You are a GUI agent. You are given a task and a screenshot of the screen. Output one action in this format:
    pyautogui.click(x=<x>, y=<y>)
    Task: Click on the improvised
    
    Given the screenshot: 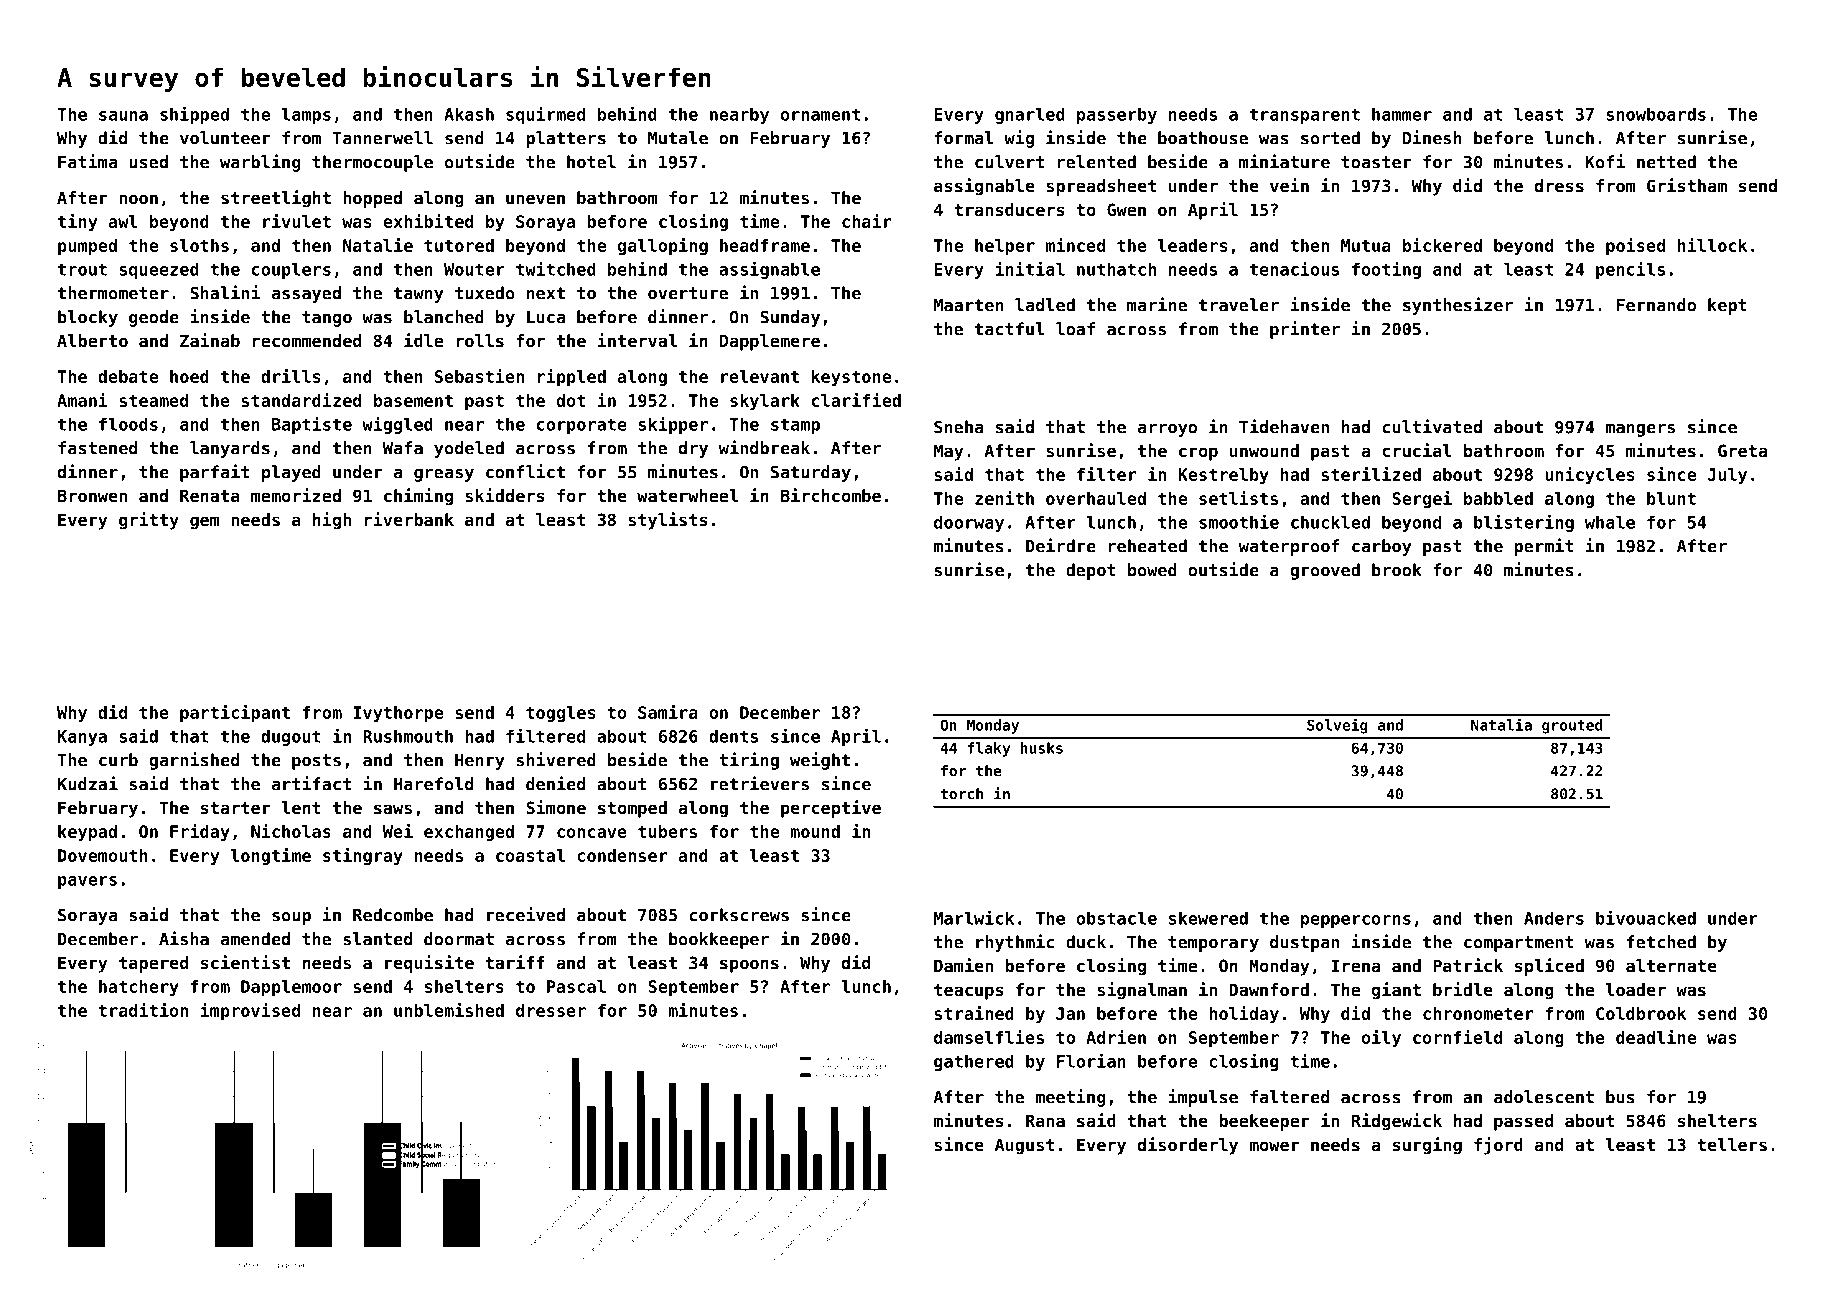 What is the action you would take?
    pyautogui.click(x=250, y=1012)
